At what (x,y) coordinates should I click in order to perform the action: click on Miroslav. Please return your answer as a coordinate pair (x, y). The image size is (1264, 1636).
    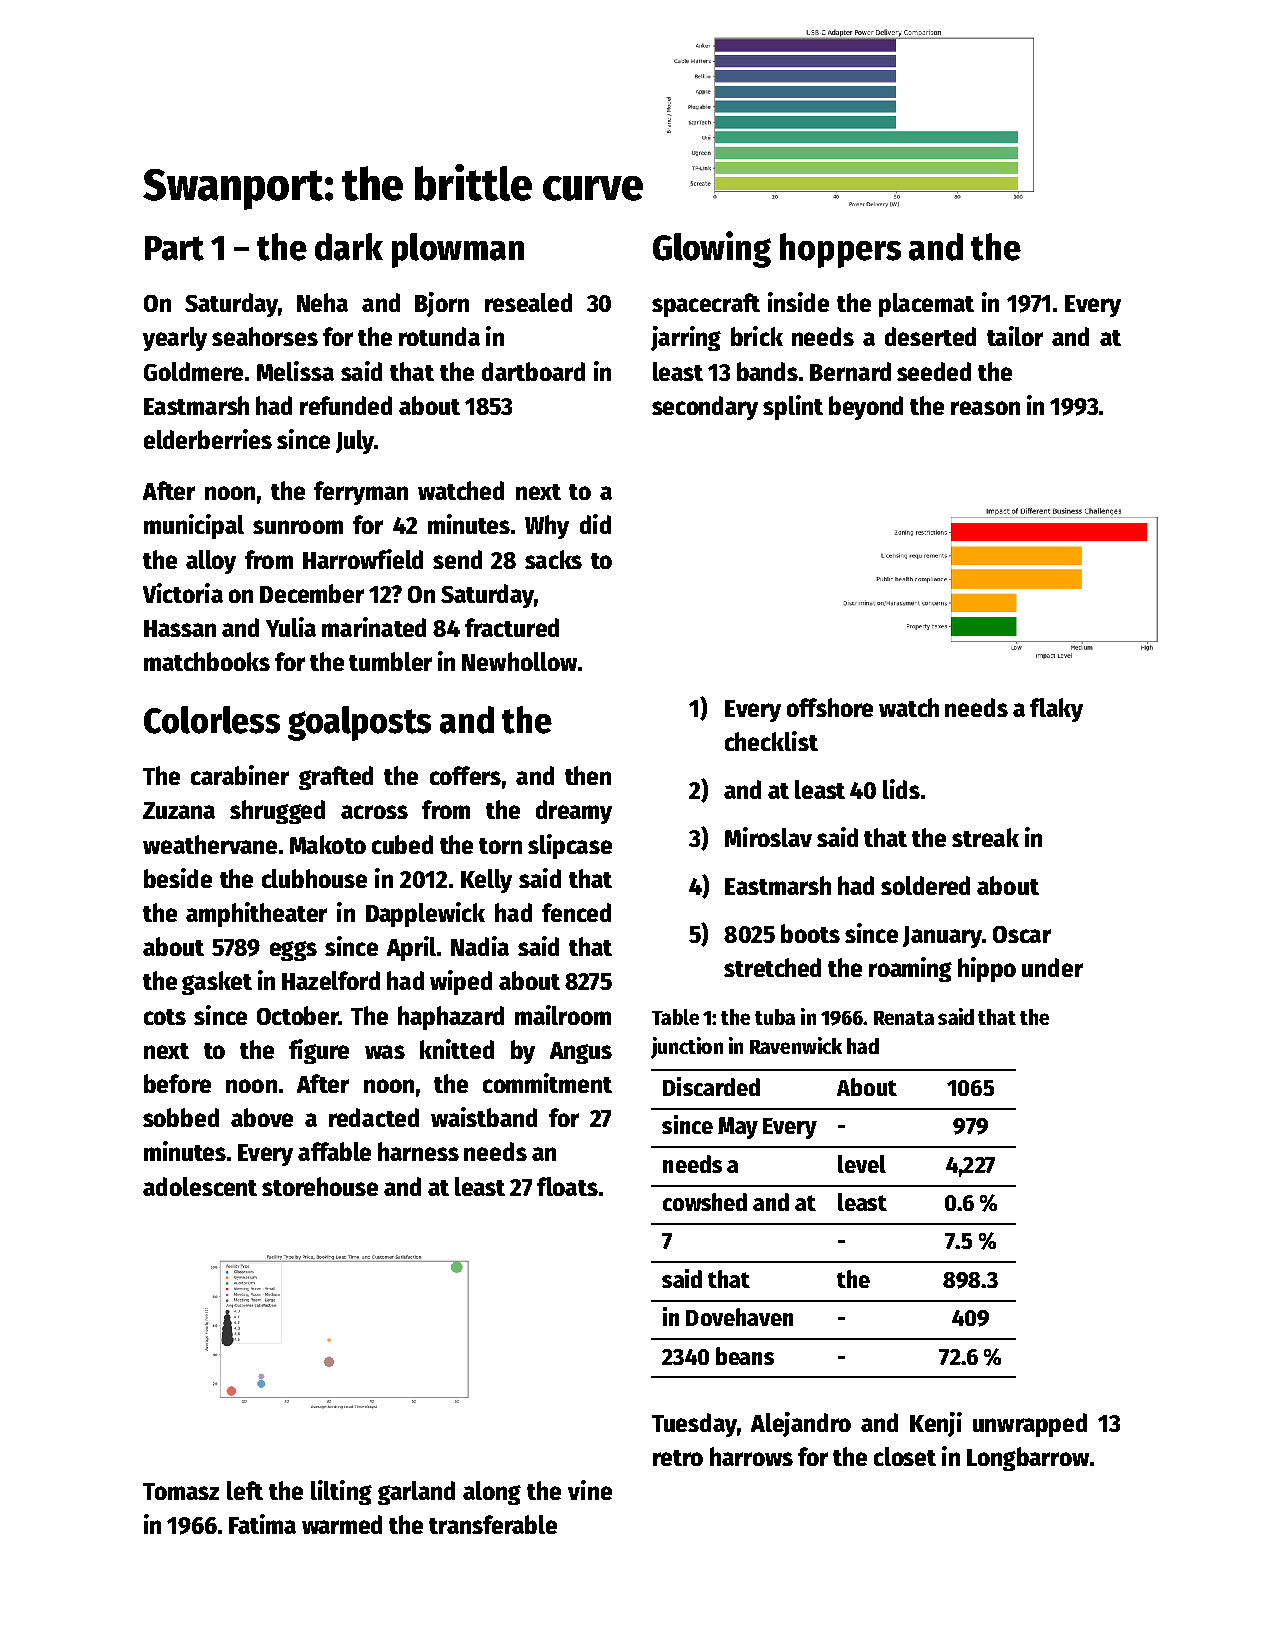
    Looking at the image, I should click on (768, 837).
